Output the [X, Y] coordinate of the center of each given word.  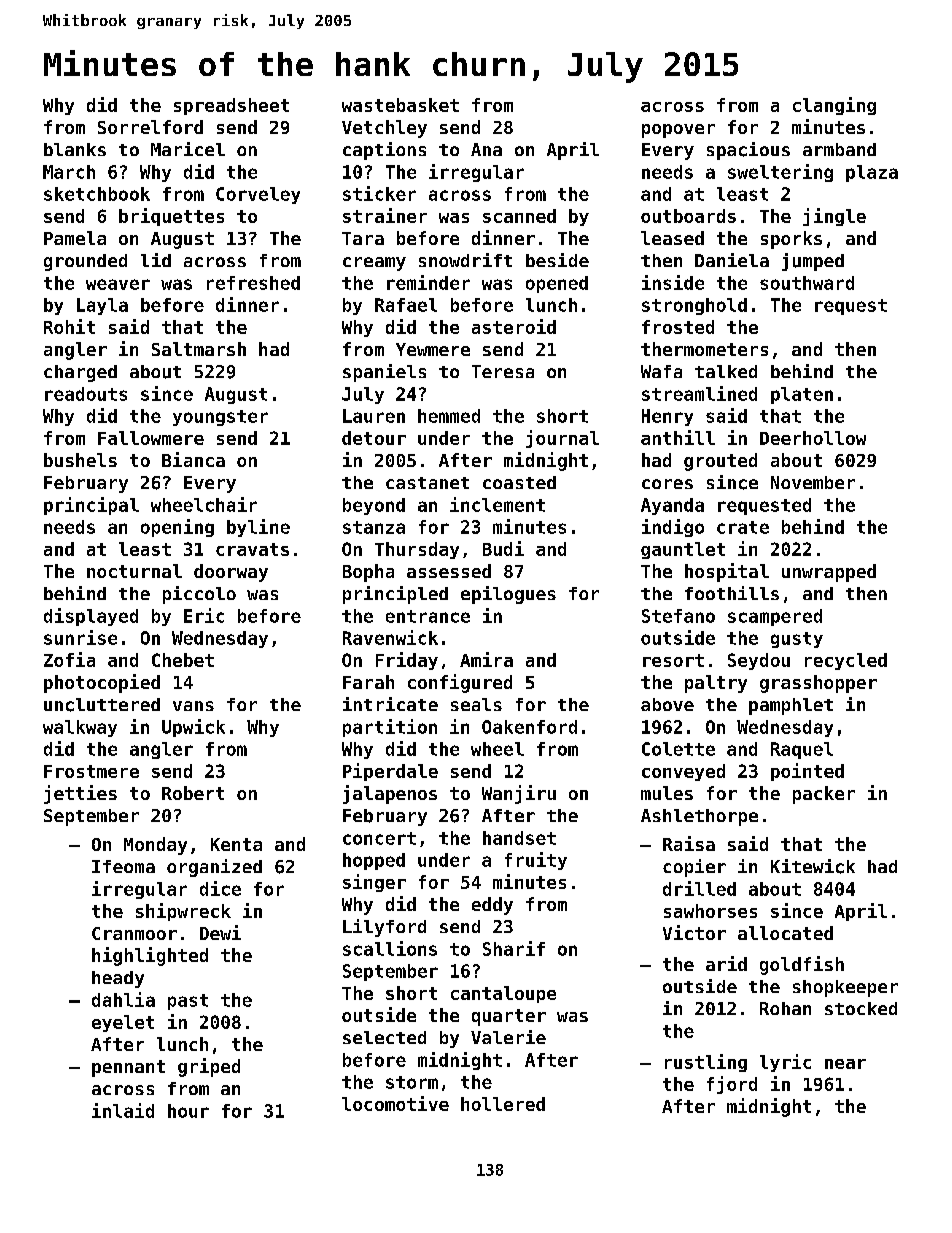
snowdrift [465, 260]
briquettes [171, 217]
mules [667, 793]
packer [824, 795]
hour [188, 1111]
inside [673, 282]
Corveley [258, 195]
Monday [155, 846]
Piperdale [390, 772]
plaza [872, 173]
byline [258, 528]
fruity [536, 861]
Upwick [193, 728]
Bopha [368, 573]
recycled [846, 661]
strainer [385, 215]
